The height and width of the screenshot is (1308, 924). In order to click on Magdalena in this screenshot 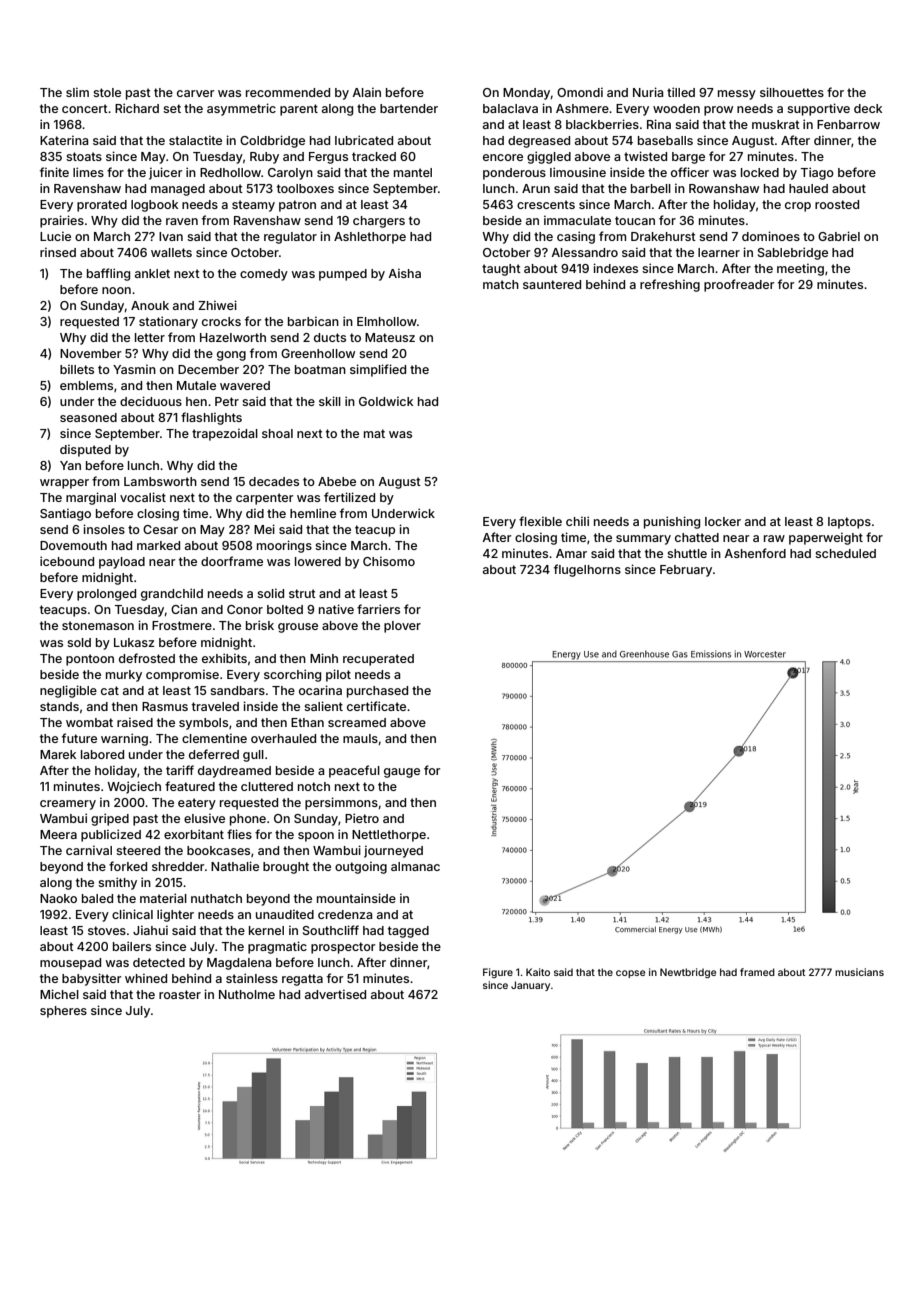, I will do `click(239, 964)`.
